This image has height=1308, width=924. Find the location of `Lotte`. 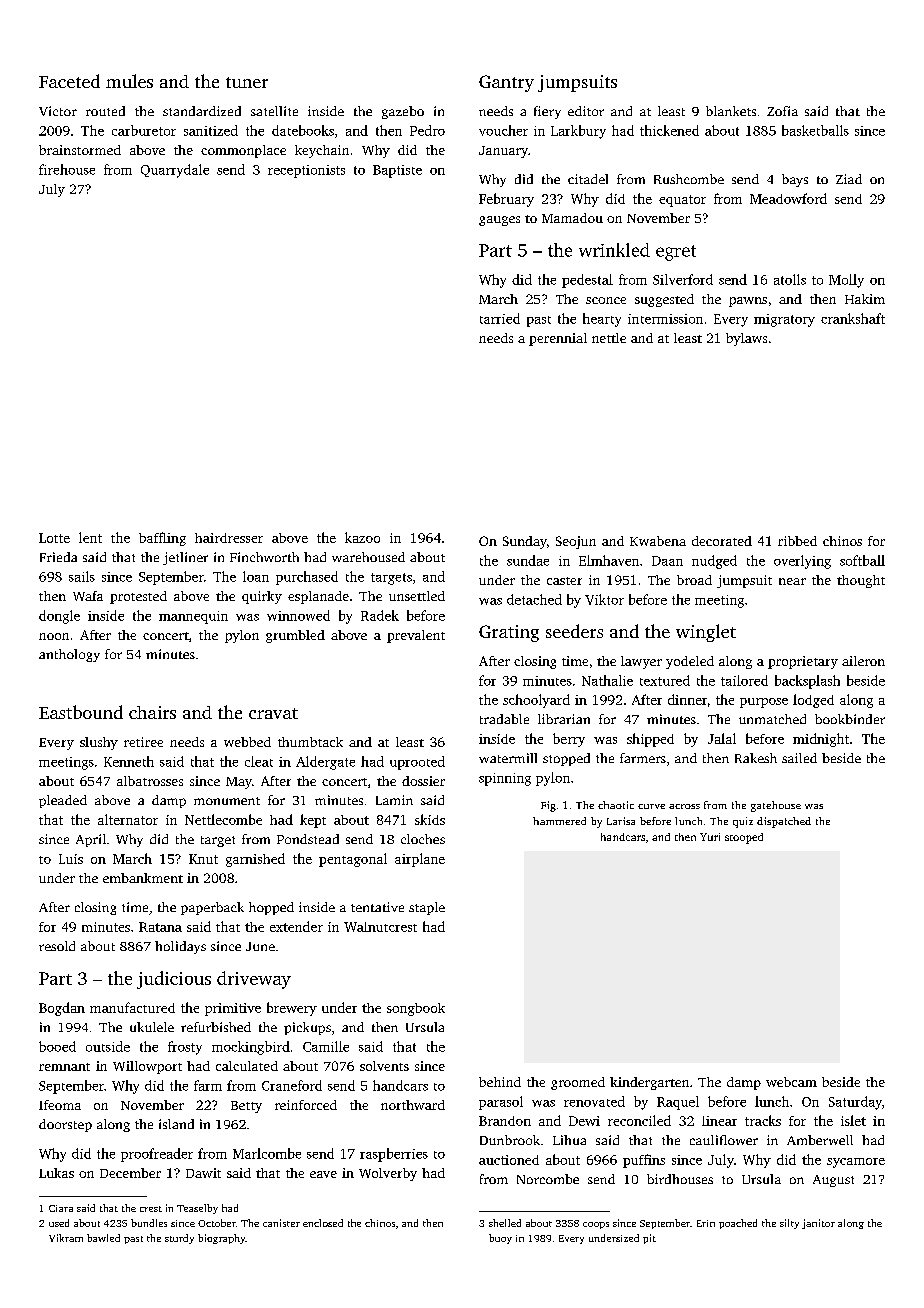

Lotte is located at coordinates (54, 538).
